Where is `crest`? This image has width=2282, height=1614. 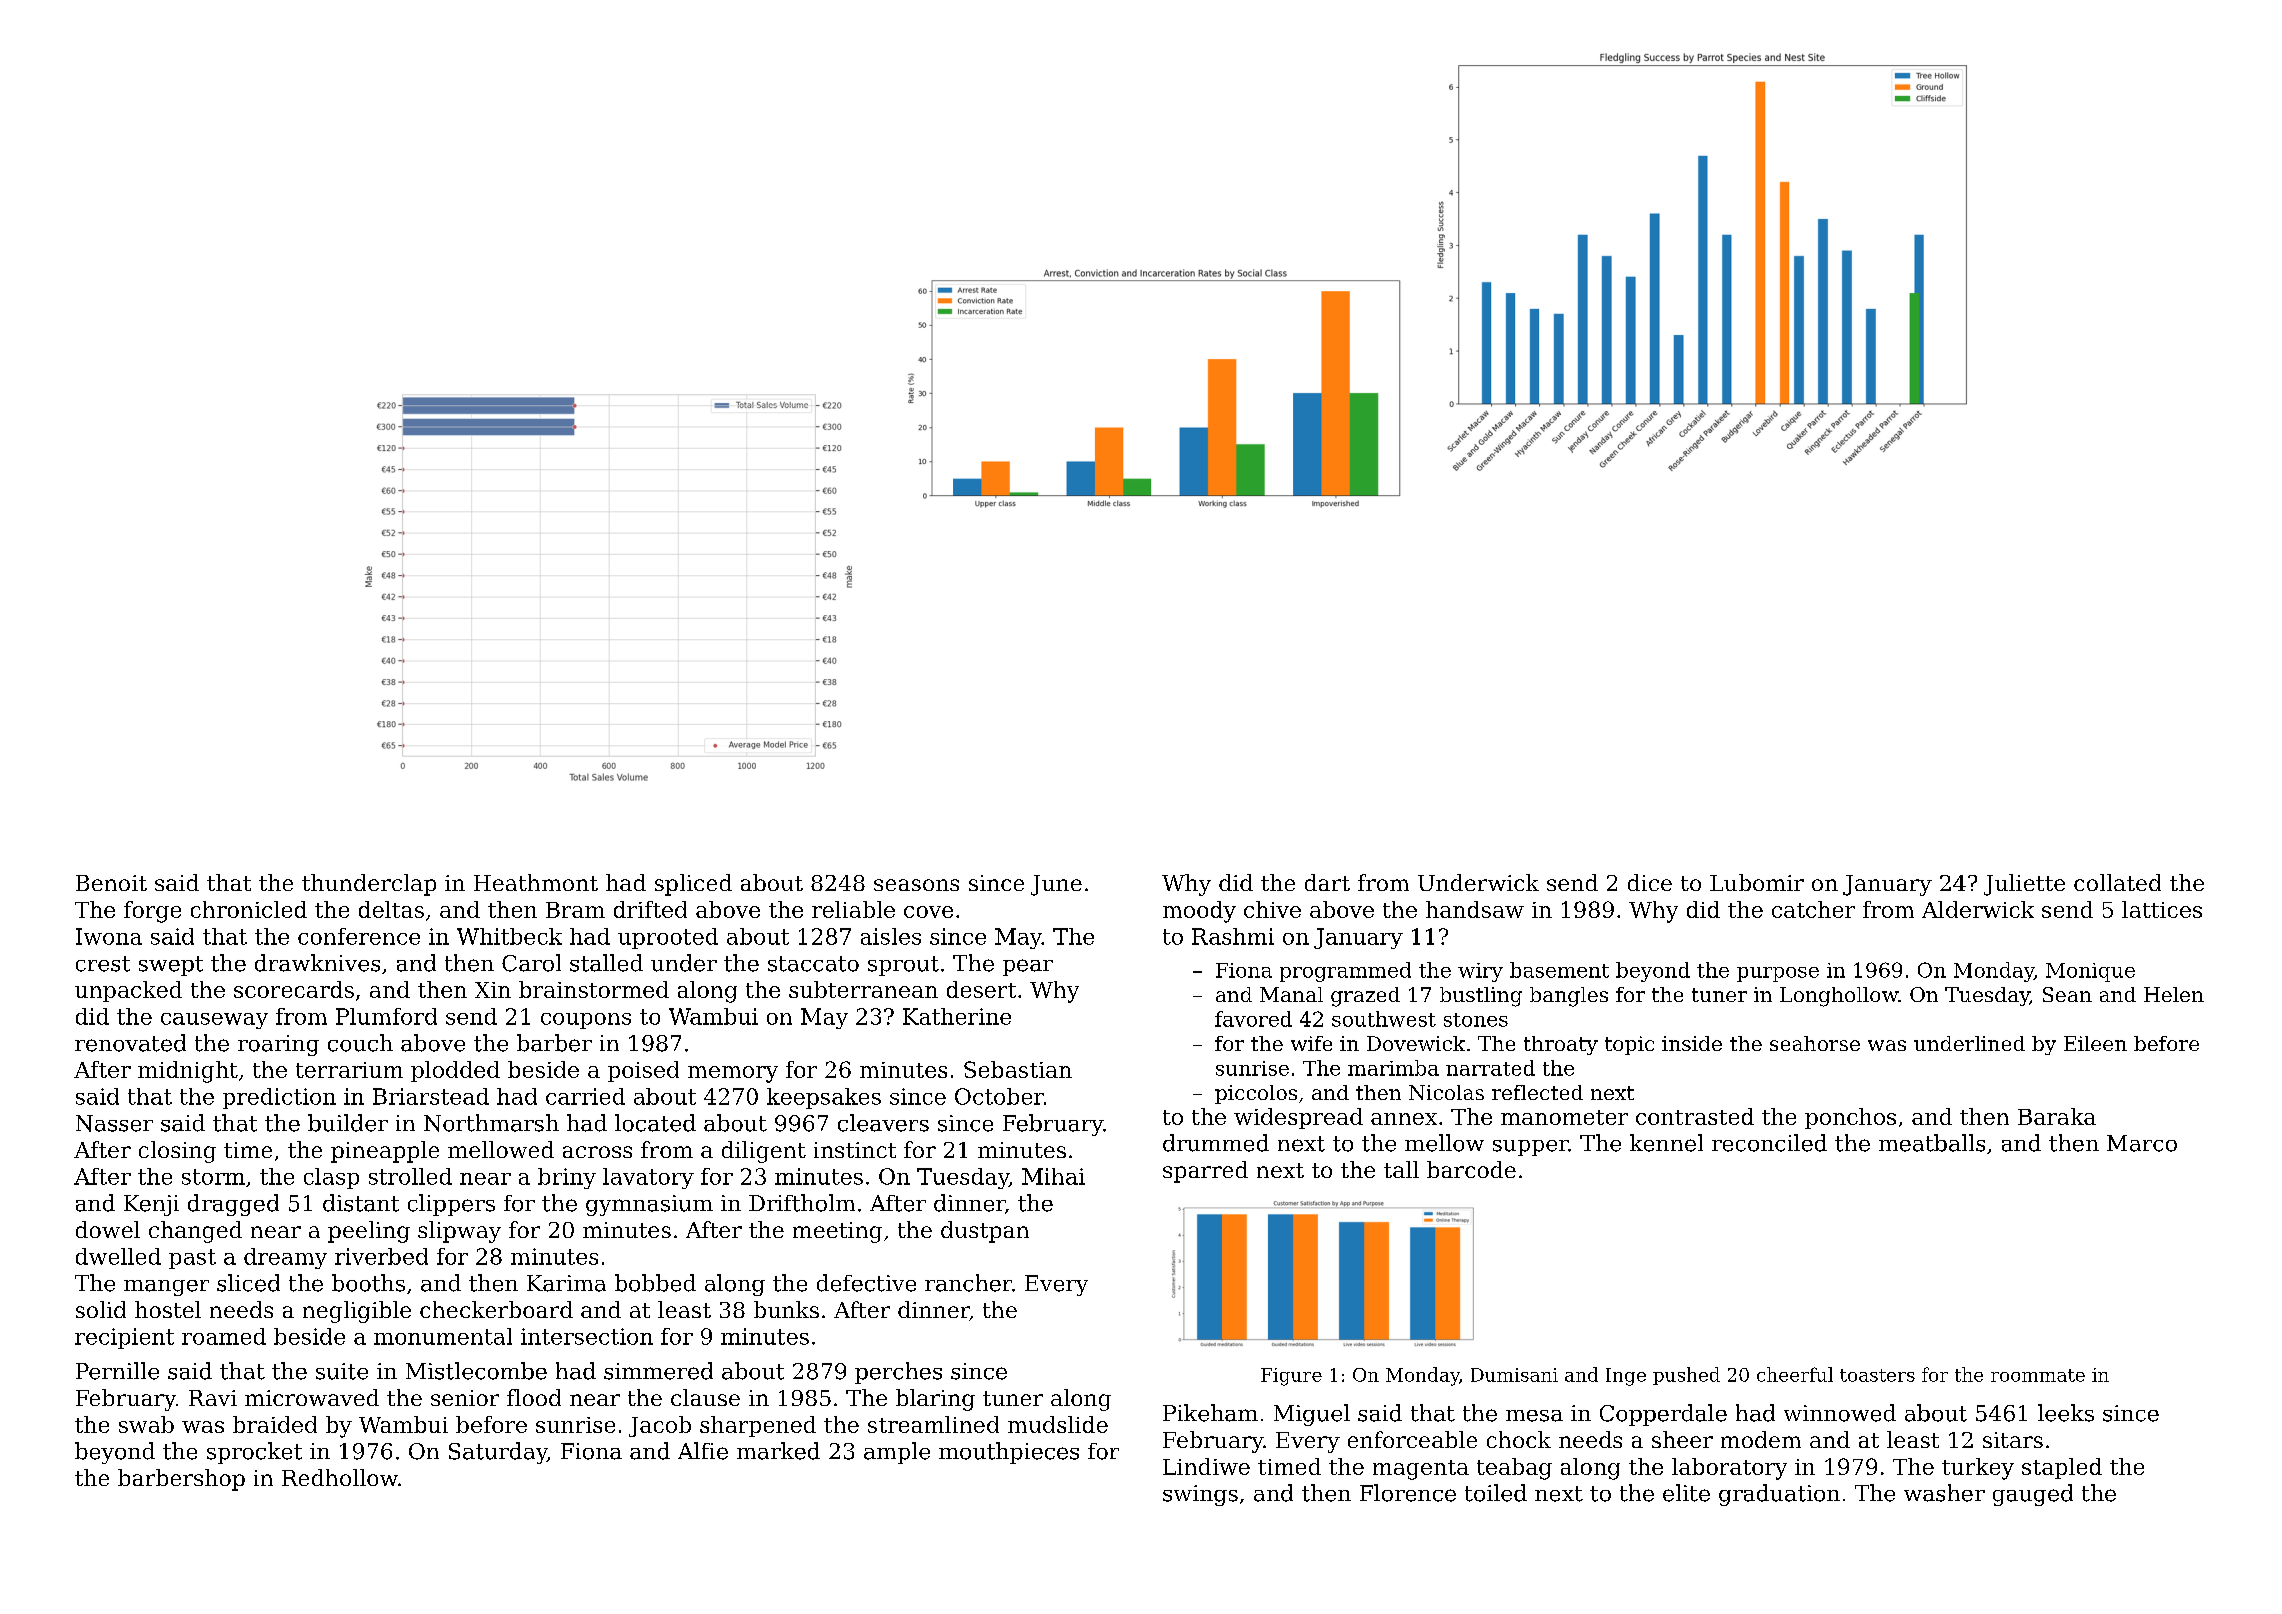
crest is located at coordinates (103, 964).
